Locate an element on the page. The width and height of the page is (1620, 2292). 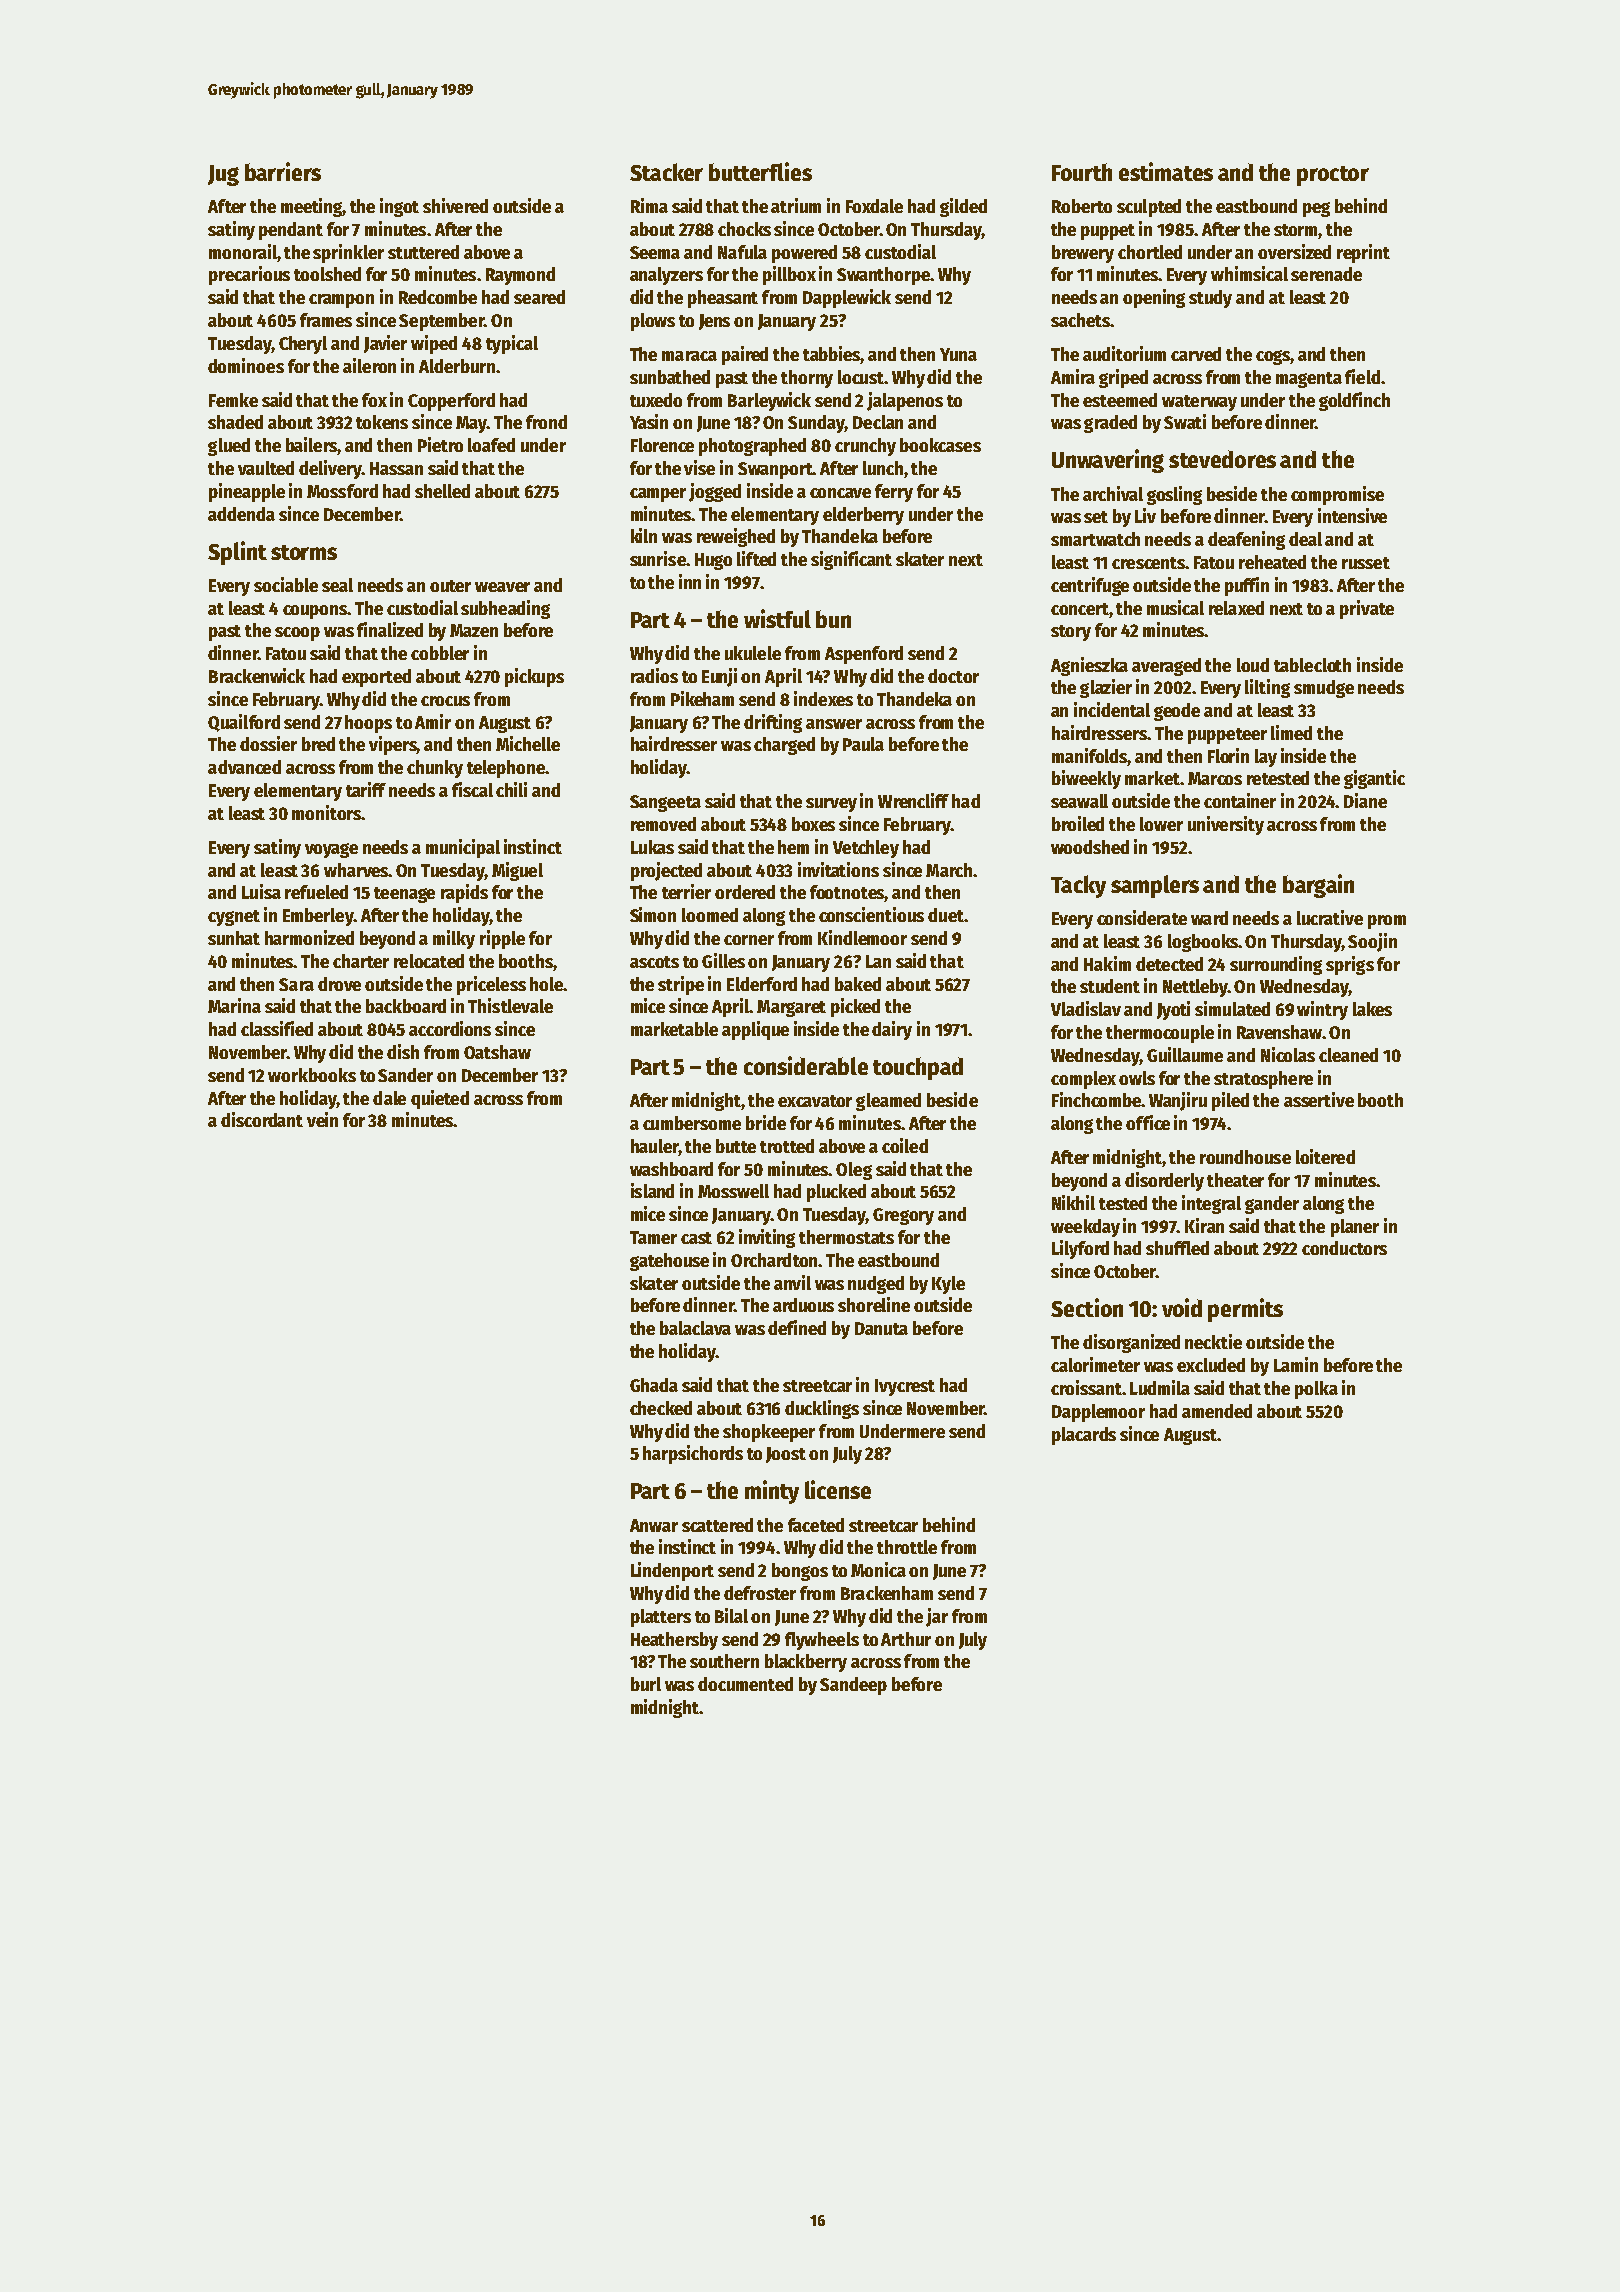
estimates is located at coordinates (1166, 171).
